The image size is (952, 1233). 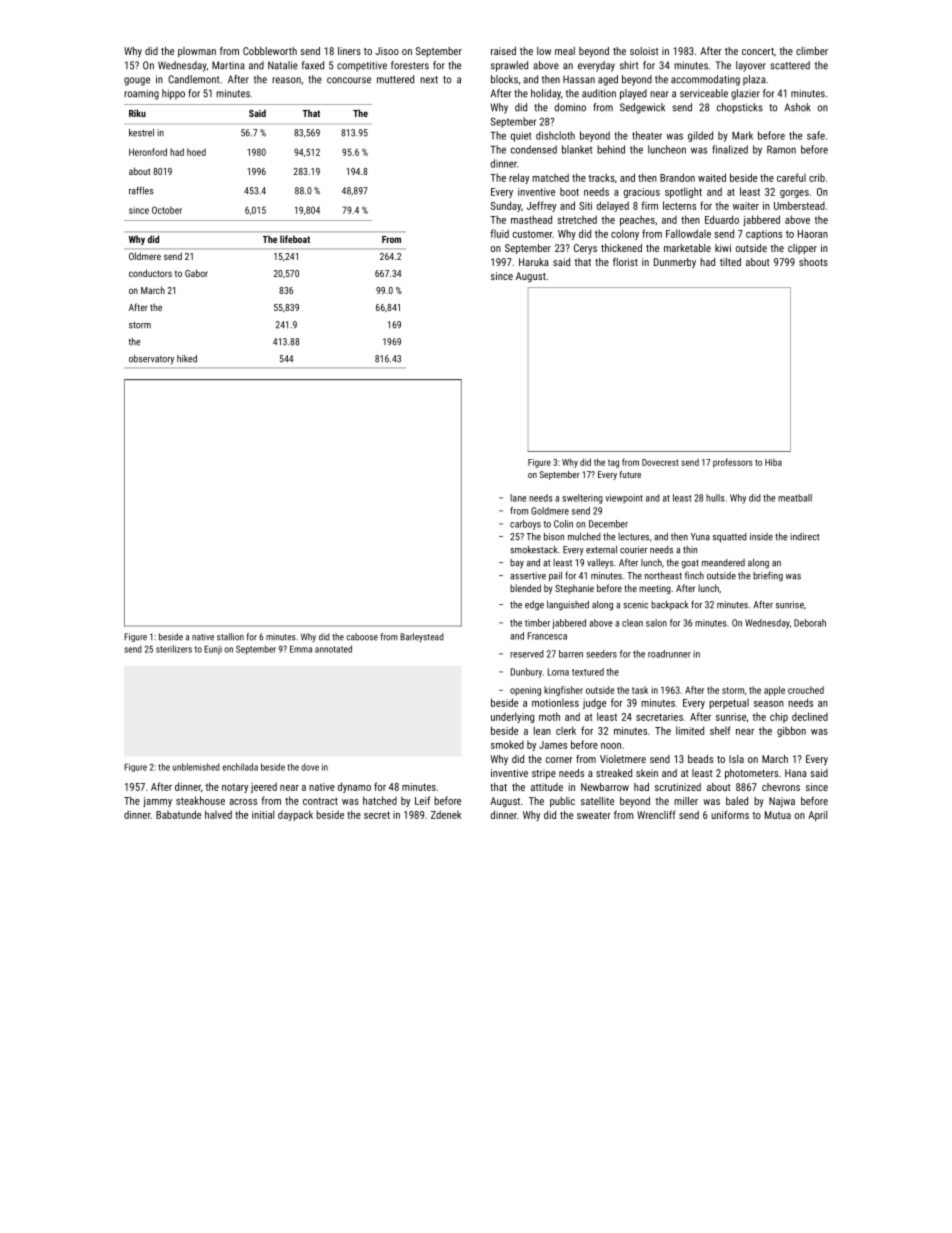 I want to click on Emma, so click(x=301, y=649).
